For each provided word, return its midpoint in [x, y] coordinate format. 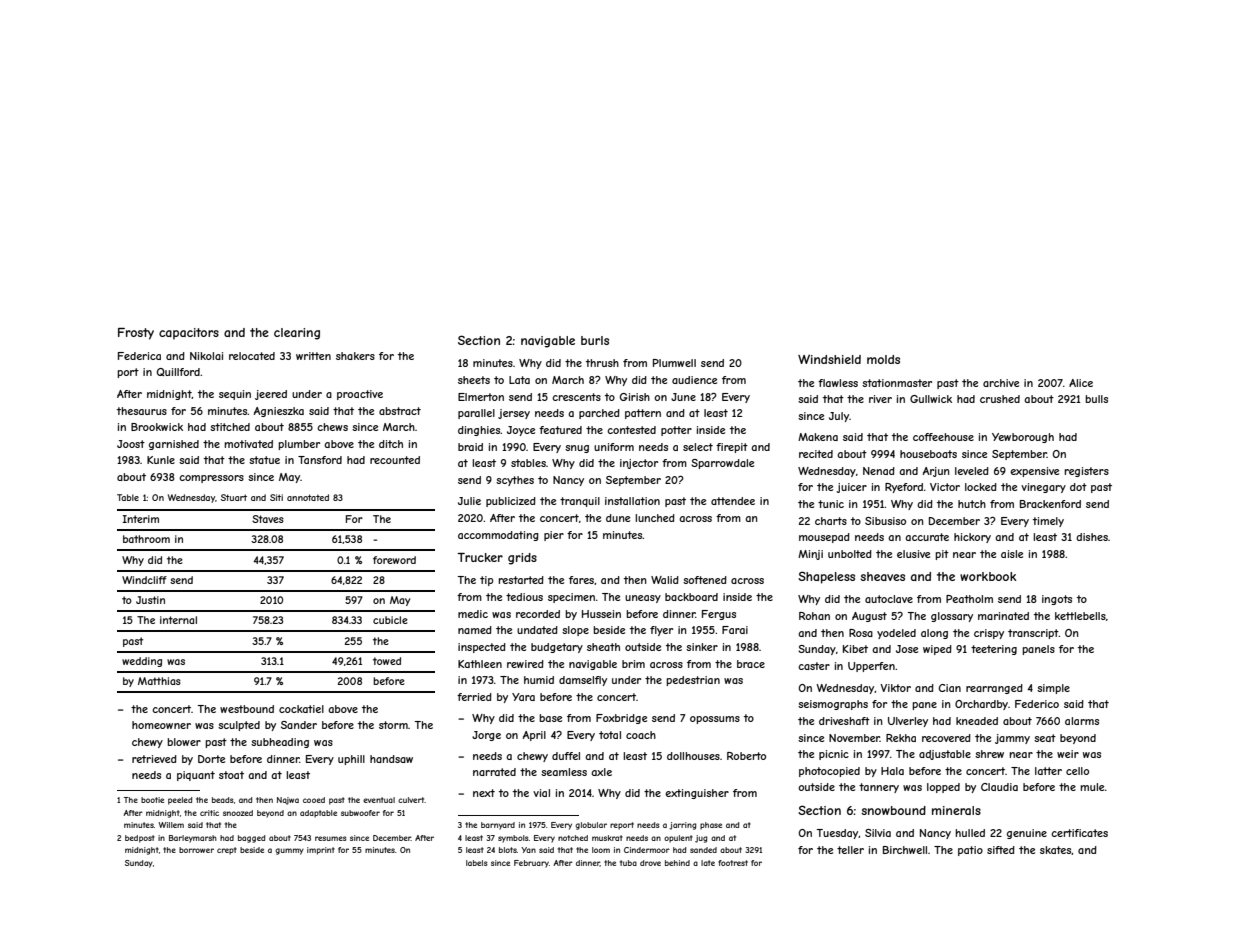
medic [473, 614]
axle [601, 772]
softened [705, 580]
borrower [196, 850]
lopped [943, 788]
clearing [297, 334]
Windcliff [144, 580]
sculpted [239, 726]
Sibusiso [885, 521]
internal [178, 620]
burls [595, 340]
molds [883, 359]
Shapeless [826, 577]
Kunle [161, 460]
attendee [733, 501]
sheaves [882, 576]
